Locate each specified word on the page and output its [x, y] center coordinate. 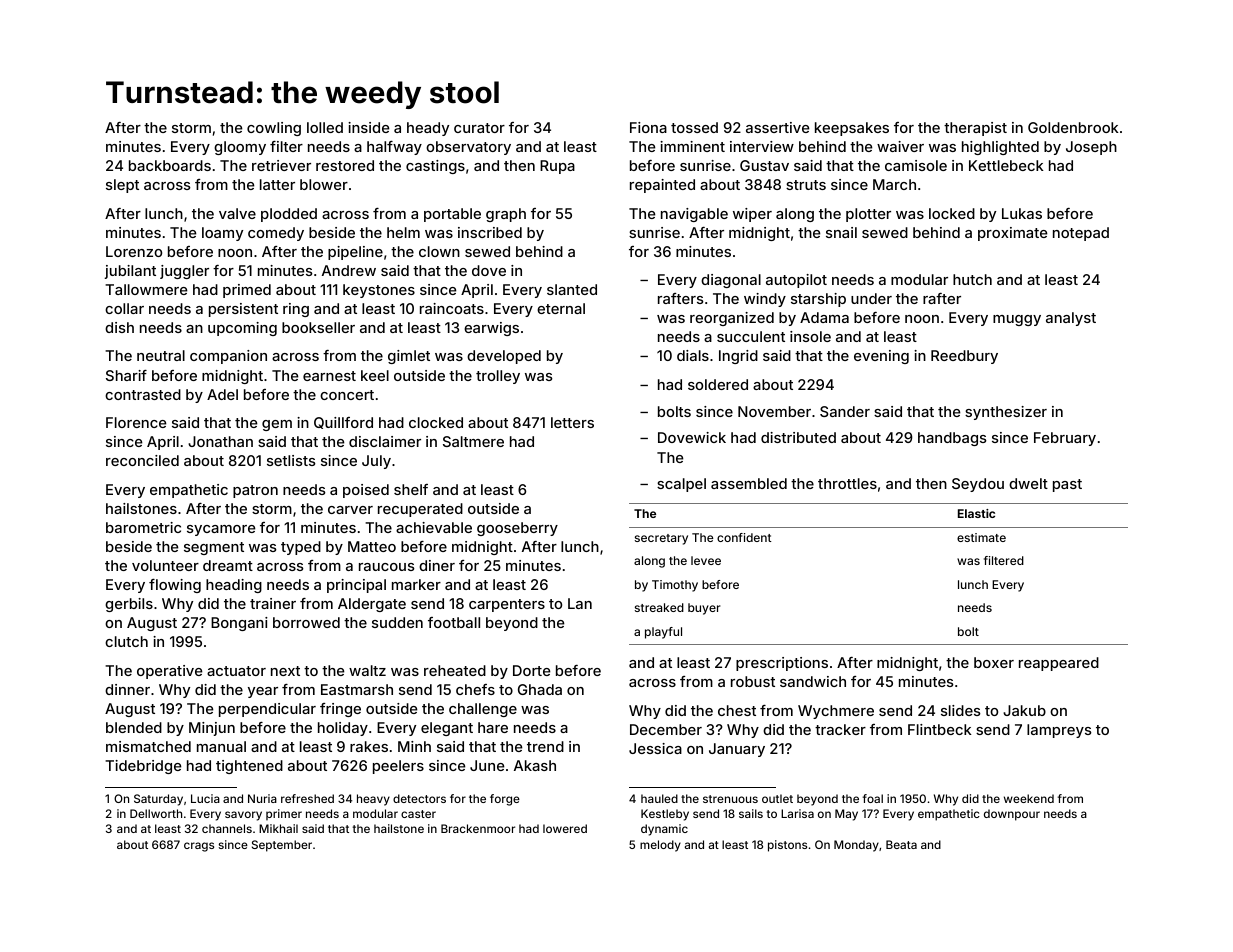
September [282, 846]
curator [479, 128]
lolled [325, 127]
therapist [975, 129]
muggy [1017, 320]
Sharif [126, 375]
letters [572, 422]
